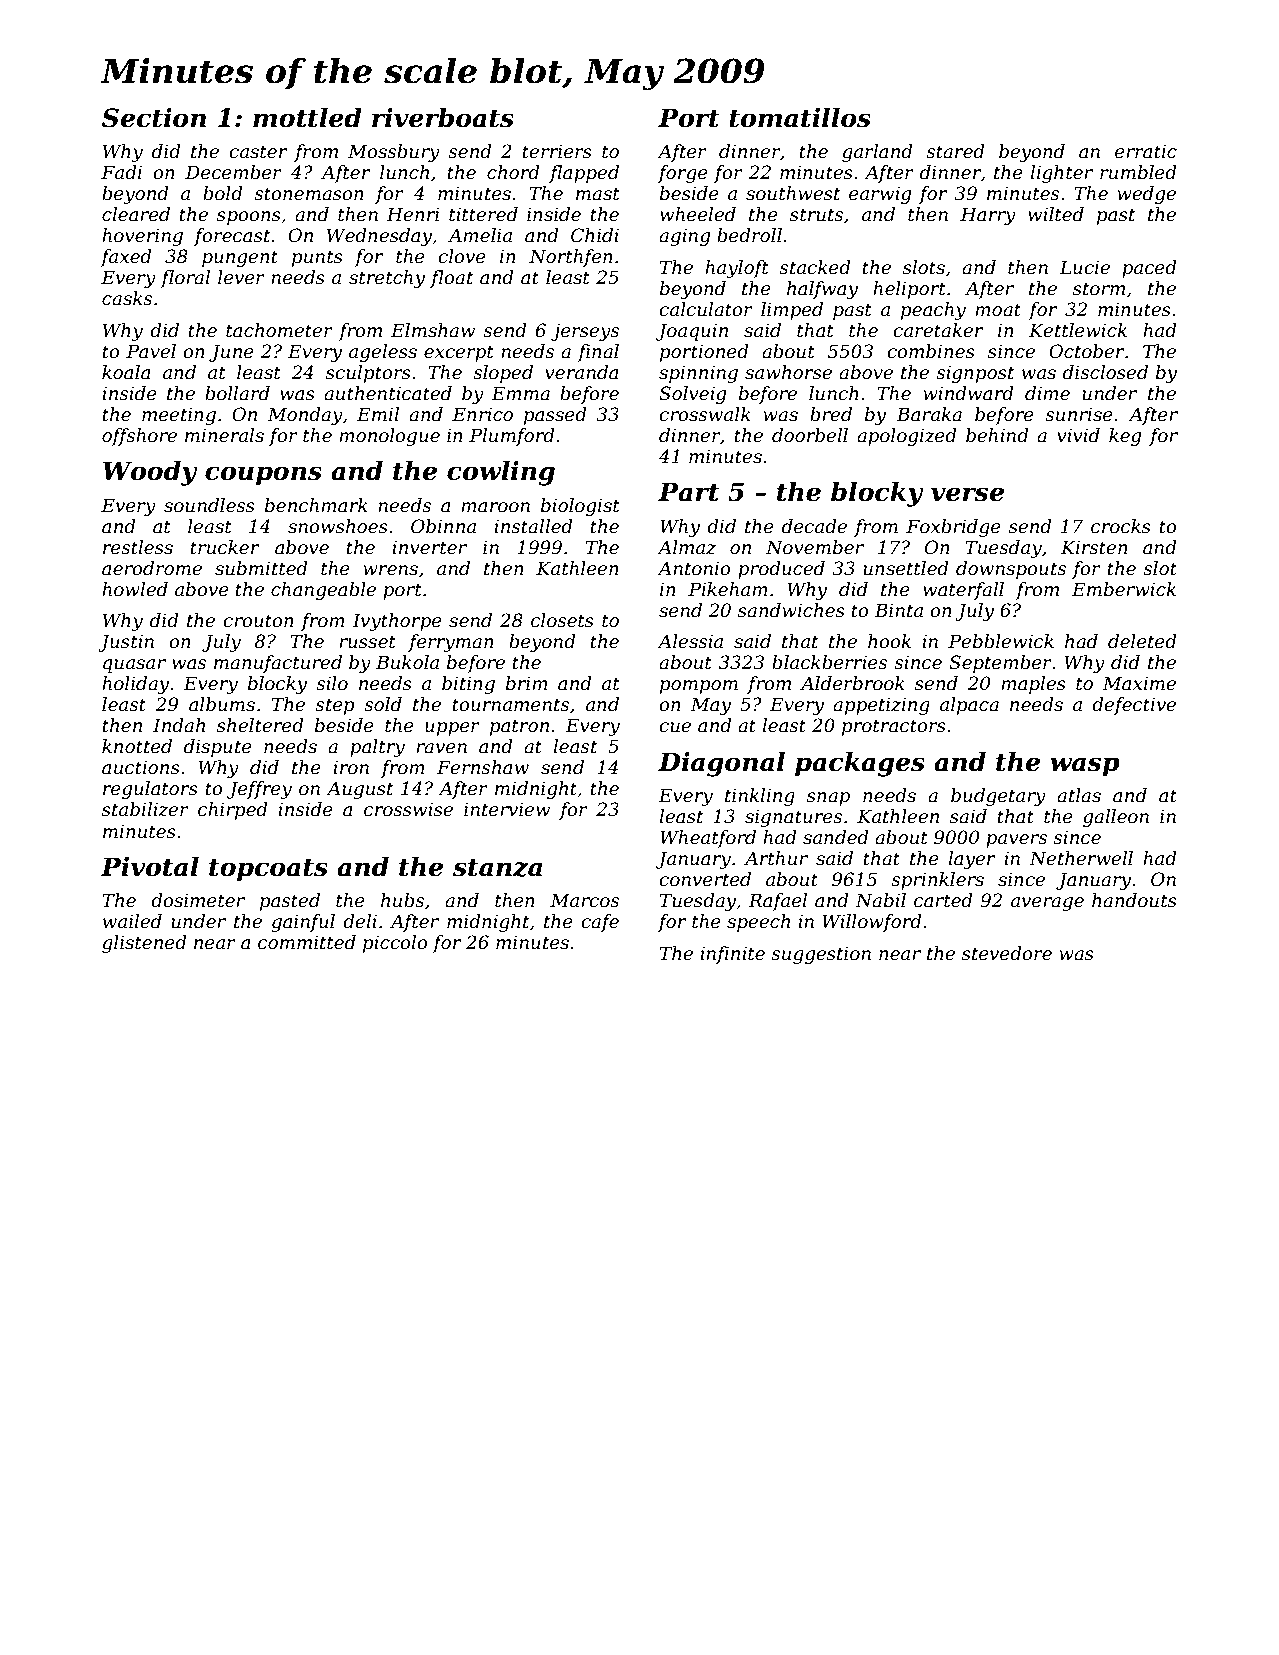 This screenshot has width=1279, height=1655. I want to click on windward, so click(968, 393).
